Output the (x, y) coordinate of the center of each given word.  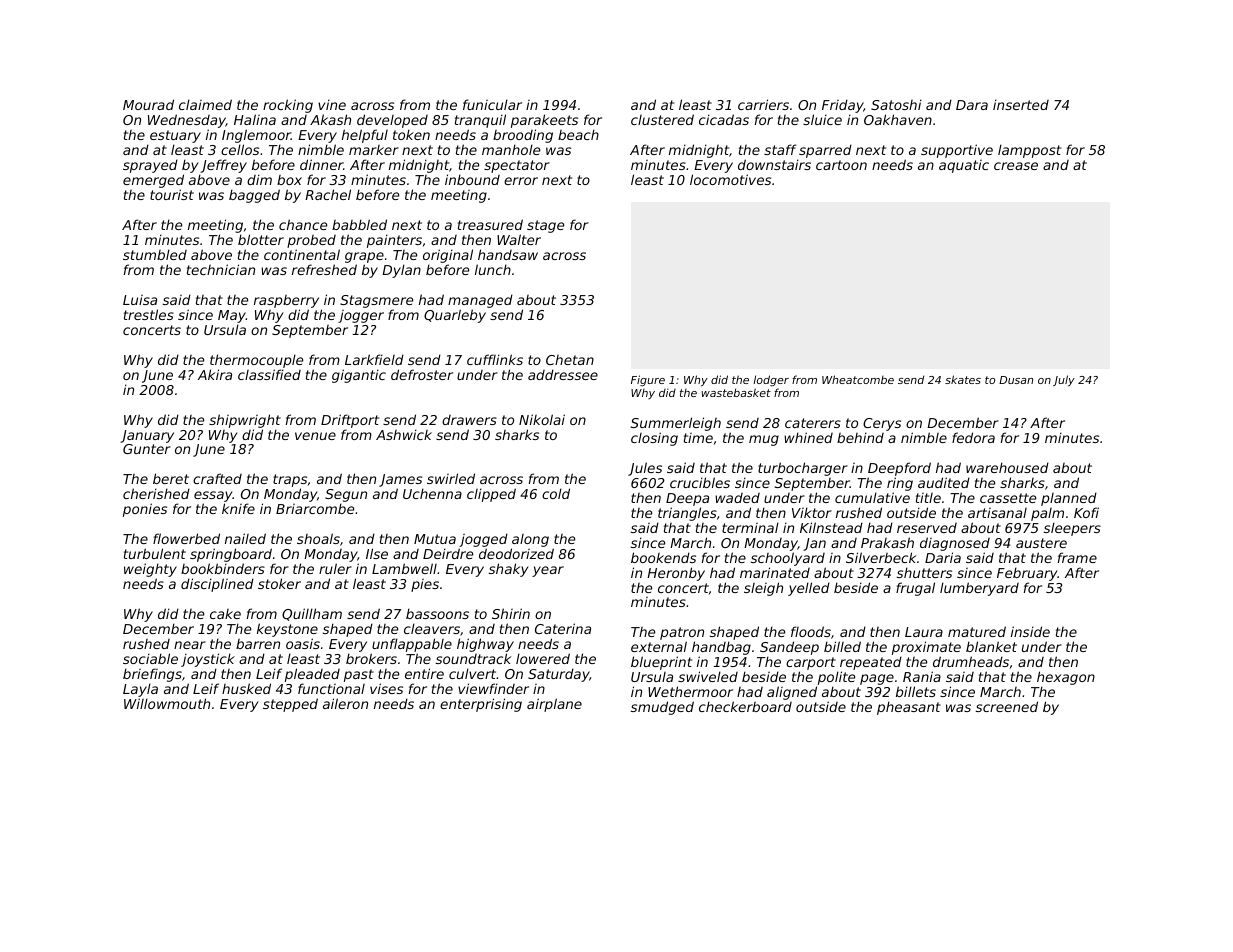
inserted (1021, 104)
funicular (492, 104)
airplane (554, 705)
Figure (648, 380)
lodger (771, 380)
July (1064, 381)
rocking (288, 106)
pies (425, 585)
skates (963, 379)
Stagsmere (376, 301)
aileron (345, 703)
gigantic (359, 376)
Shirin (511, 613)
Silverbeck (881, 557)
